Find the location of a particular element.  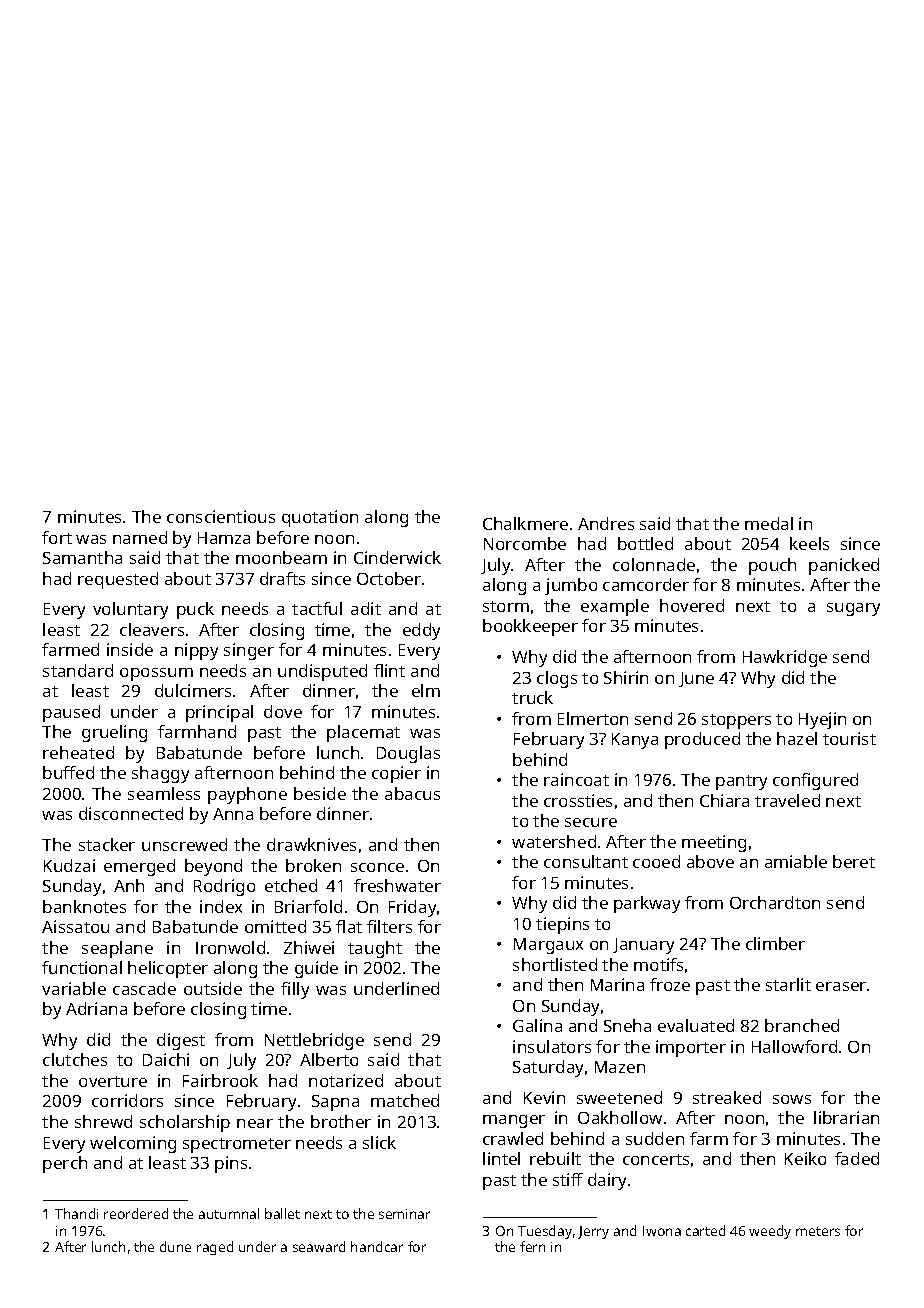

Hawkridge is located at coordinates (785, 658).
